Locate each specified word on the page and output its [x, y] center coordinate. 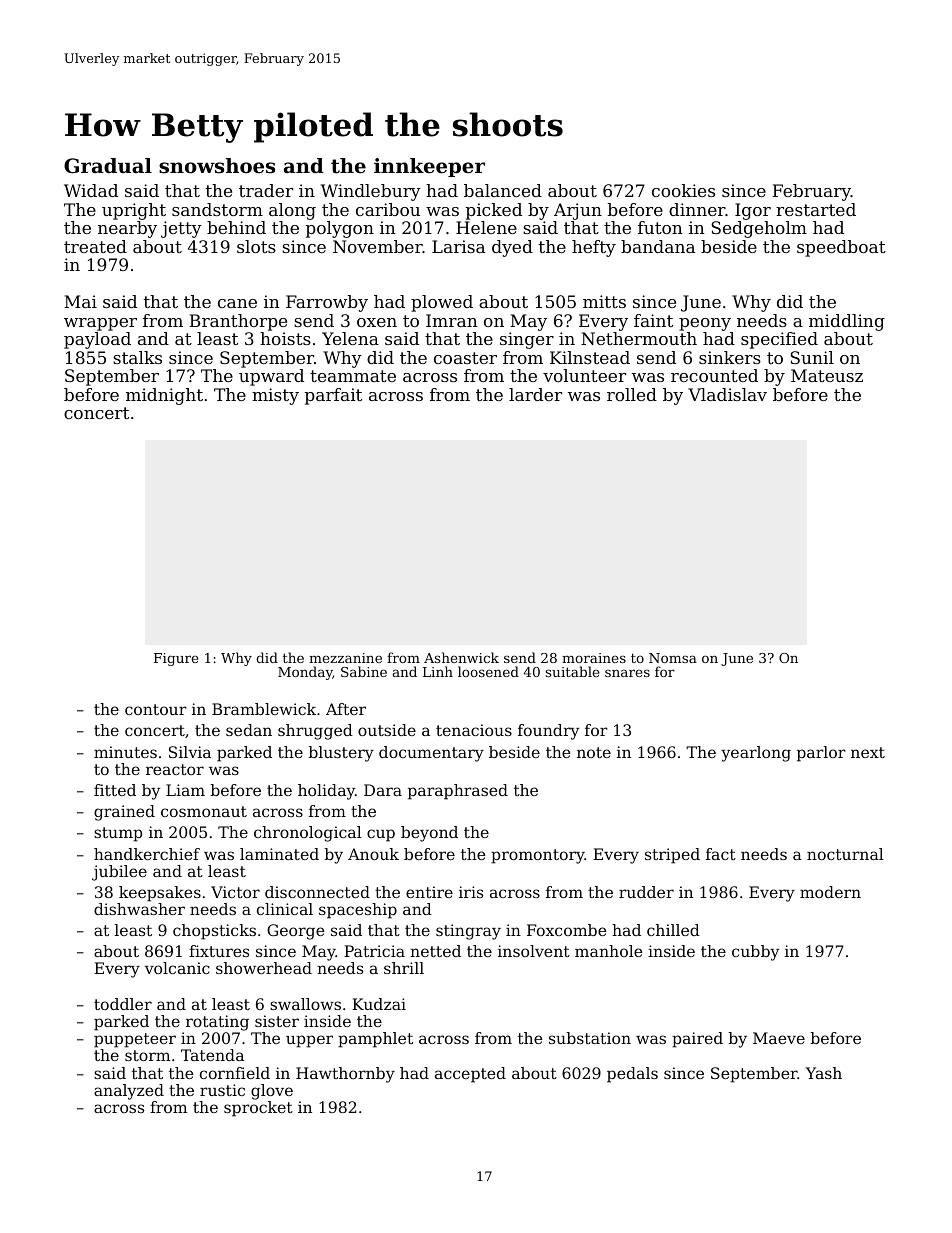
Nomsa [673, 658]
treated [95, 246]
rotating [217, 1023]
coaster [465, 358]
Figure [176, 659]
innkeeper [429, 167]
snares [627, 673]
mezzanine [345, 658]
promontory [538, 856]
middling [847, 322]
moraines [594, 658]
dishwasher [139, 909]
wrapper [100, 324]
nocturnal [845, 854]
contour [156, 709]
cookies [683, 190]
